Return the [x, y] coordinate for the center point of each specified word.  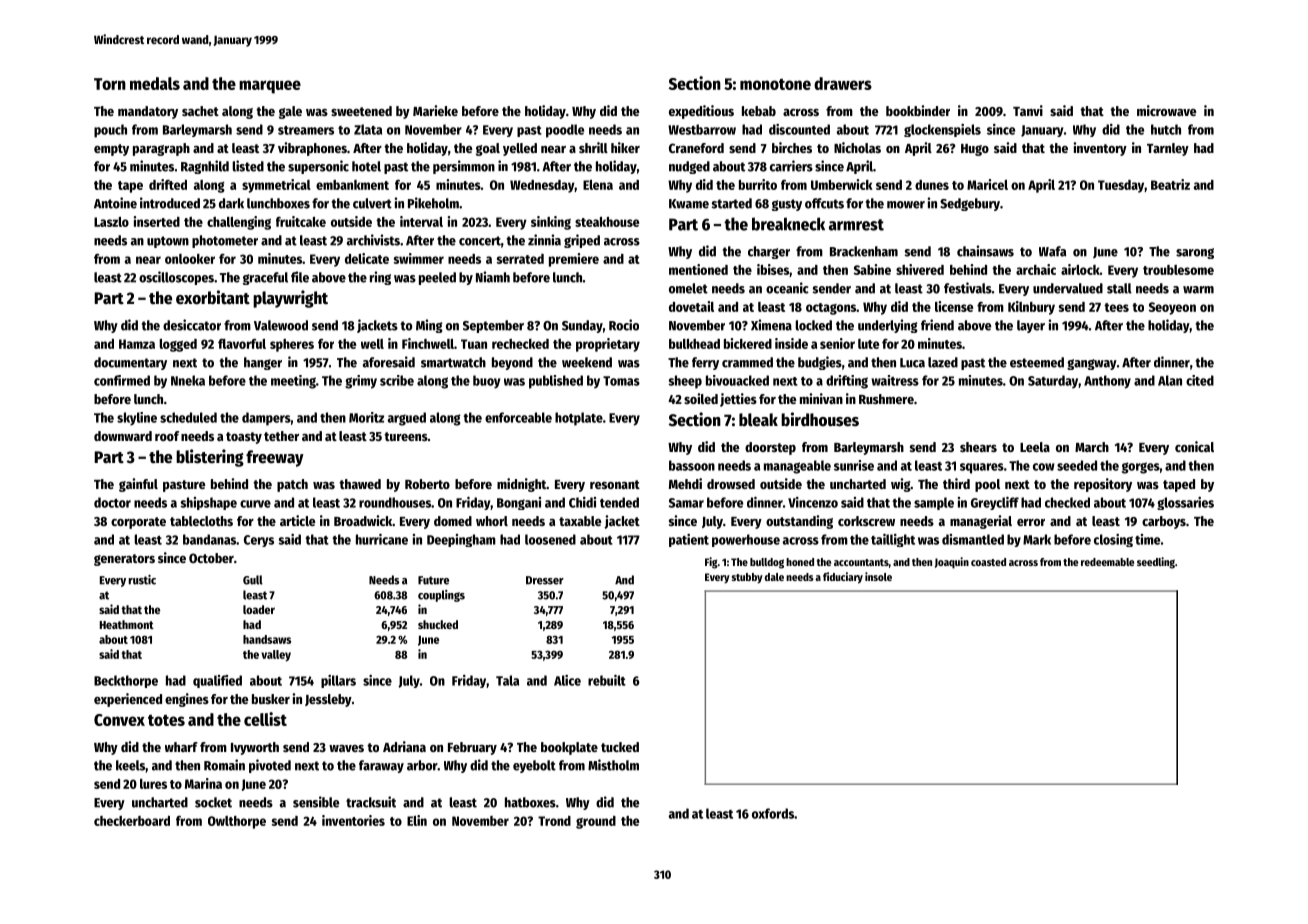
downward [123, 436]
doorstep [770, 448]
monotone [775, 84]
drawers [843, 83]
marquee [270, 87]
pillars [338, 681]
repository [1103, 485]
